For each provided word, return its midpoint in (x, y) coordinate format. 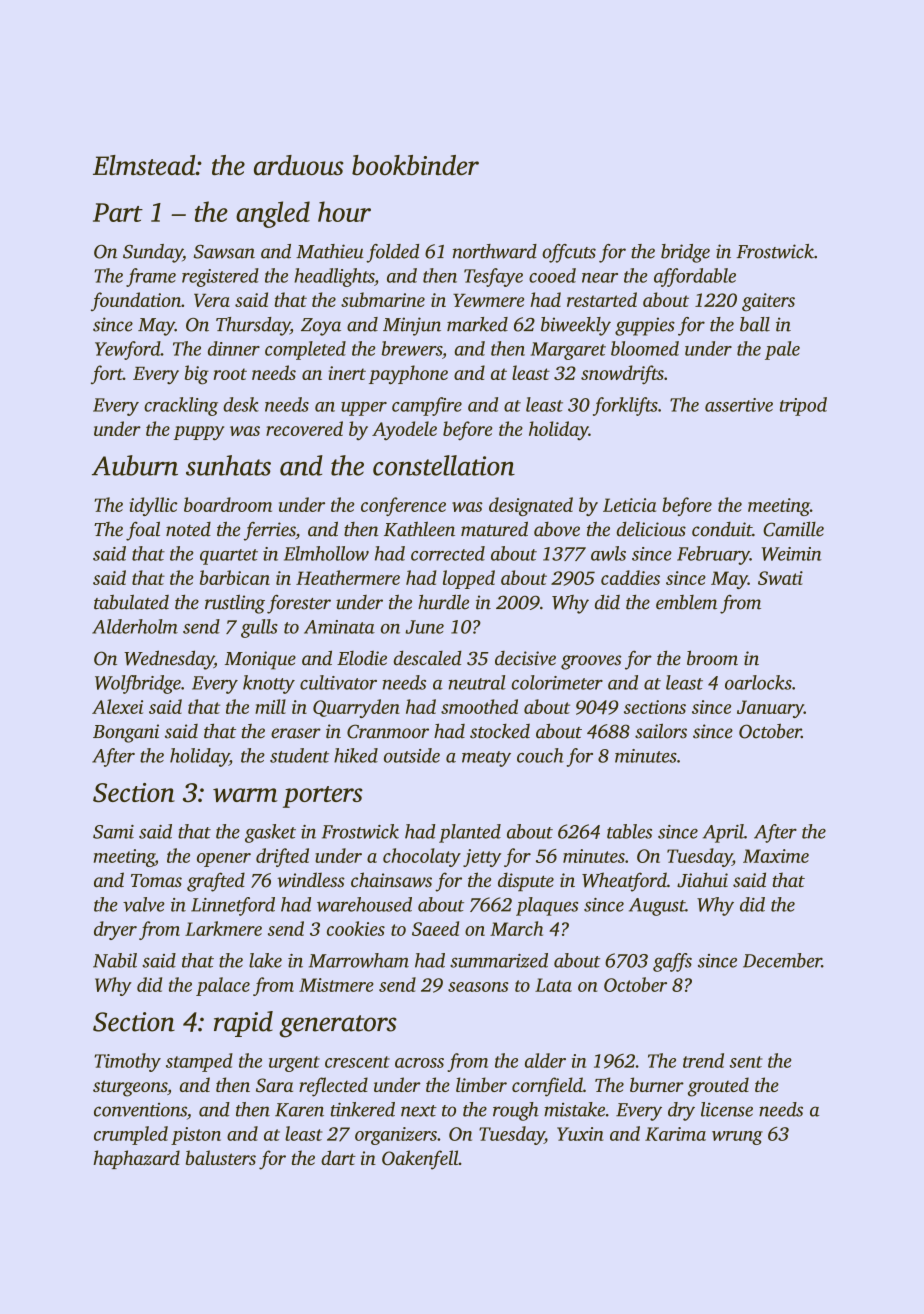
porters (323, 797)
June (424, 627)
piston (196, 1136)
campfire (427, 406)
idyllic (153, 506)
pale (782, 350)
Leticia (629, 505)
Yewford (128, 350)
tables (629, 831)
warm (245, 795)
